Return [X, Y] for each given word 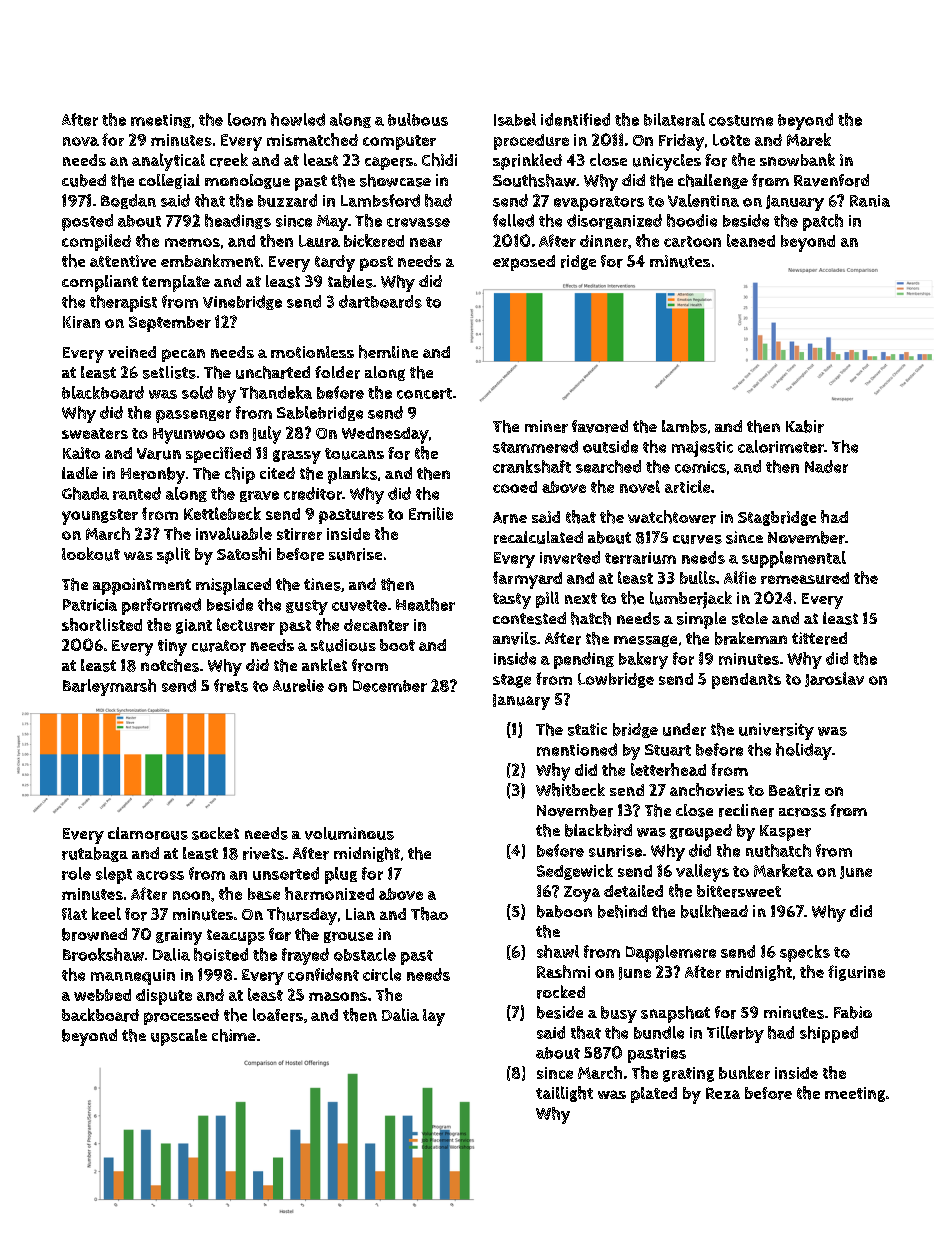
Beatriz [794, 790]
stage [512, 681]
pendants [746, 681]
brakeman [751, 638]
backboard [100, 1015]
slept [114, 875]
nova [81, 141]
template [176, 283]
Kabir [805, 426]
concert [424, 393]
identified [575, 119]
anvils [515, 638]
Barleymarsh [109, 687]
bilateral [674, 119]
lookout [91, 554]
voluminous [349, 833]
